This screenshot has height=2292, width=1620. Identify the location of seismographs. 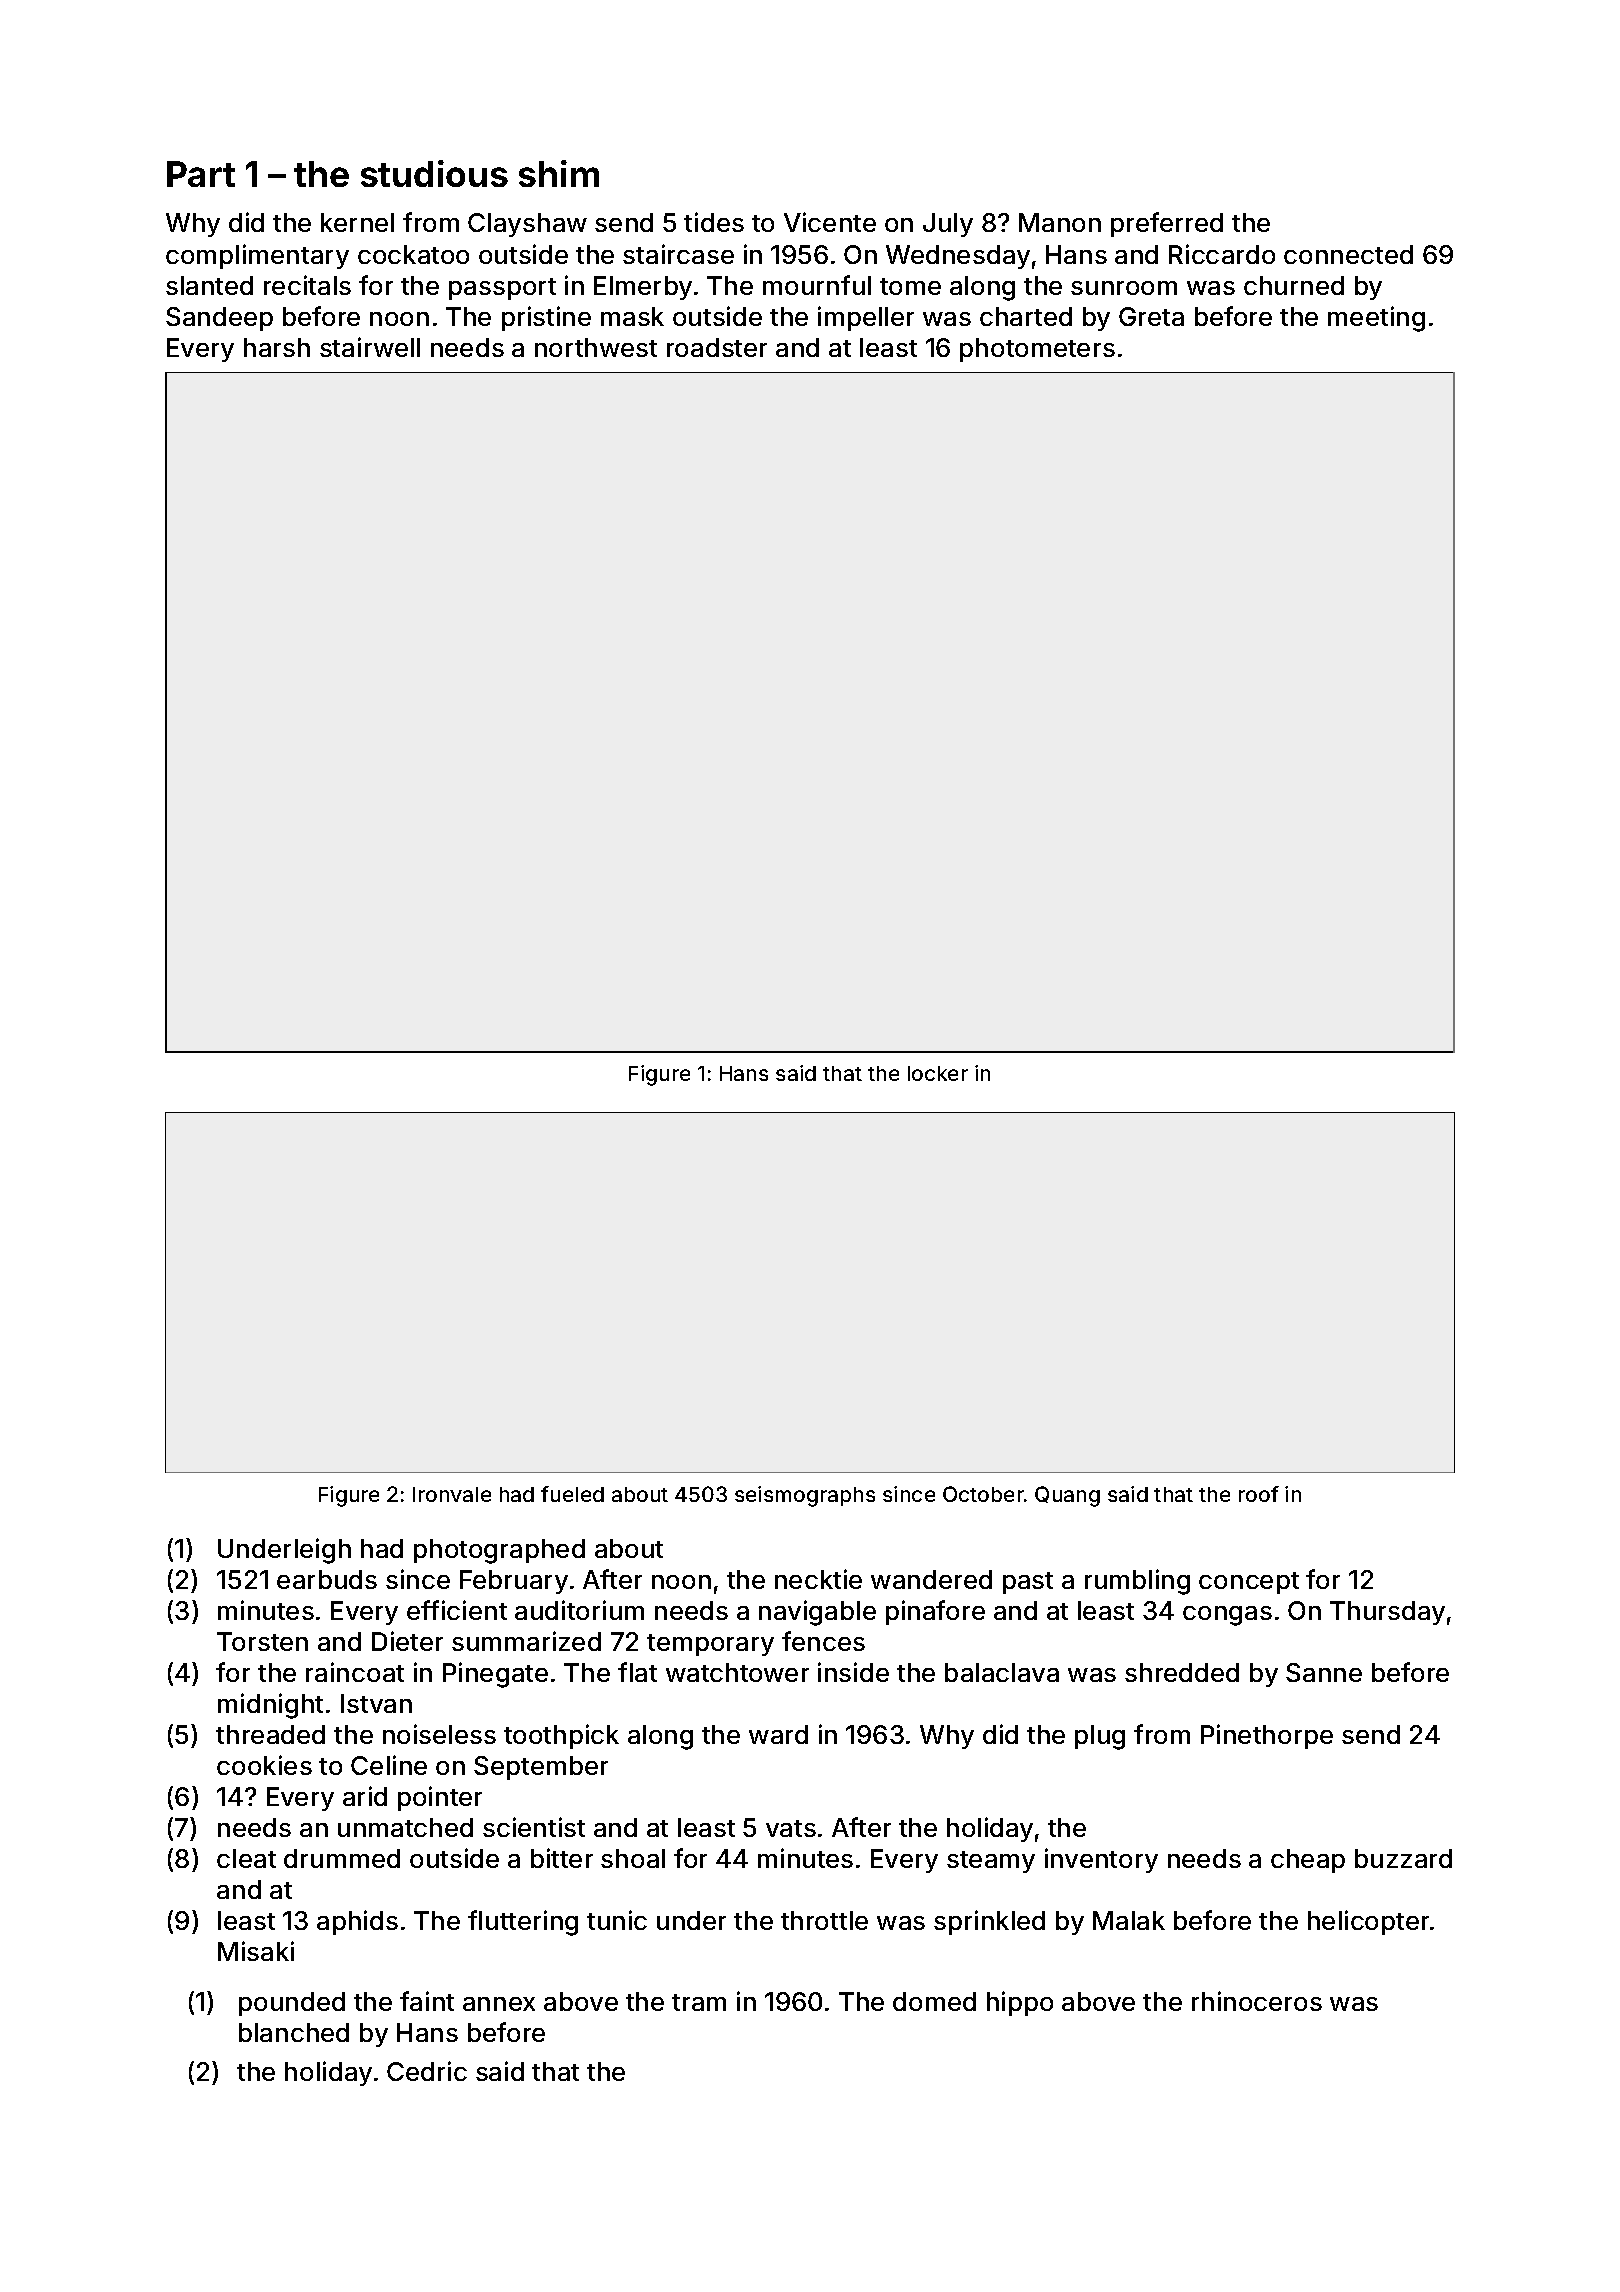
(805, 1496).
